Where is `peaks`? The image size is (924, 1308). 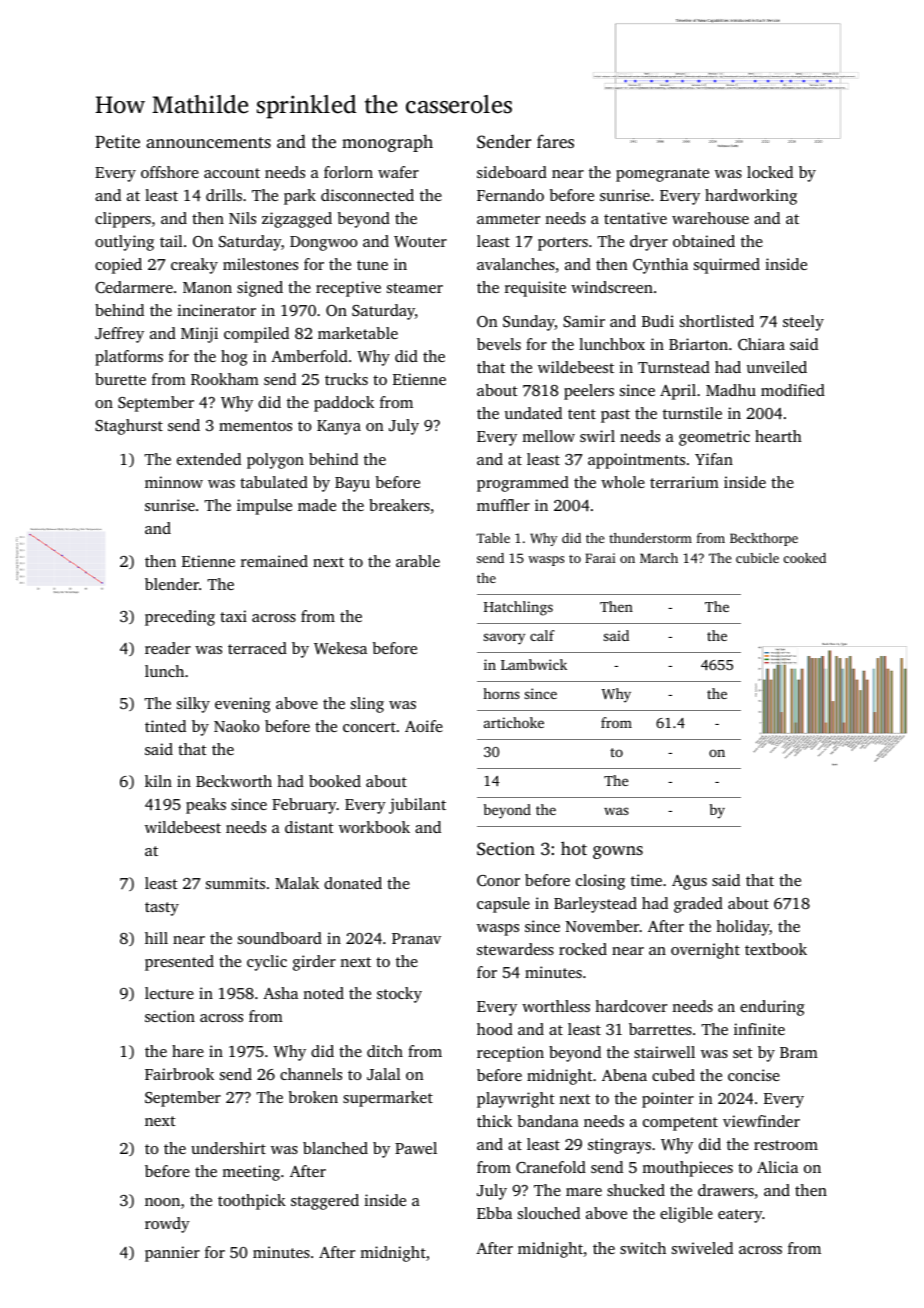
peaks is located at coordinates (206, 806).
